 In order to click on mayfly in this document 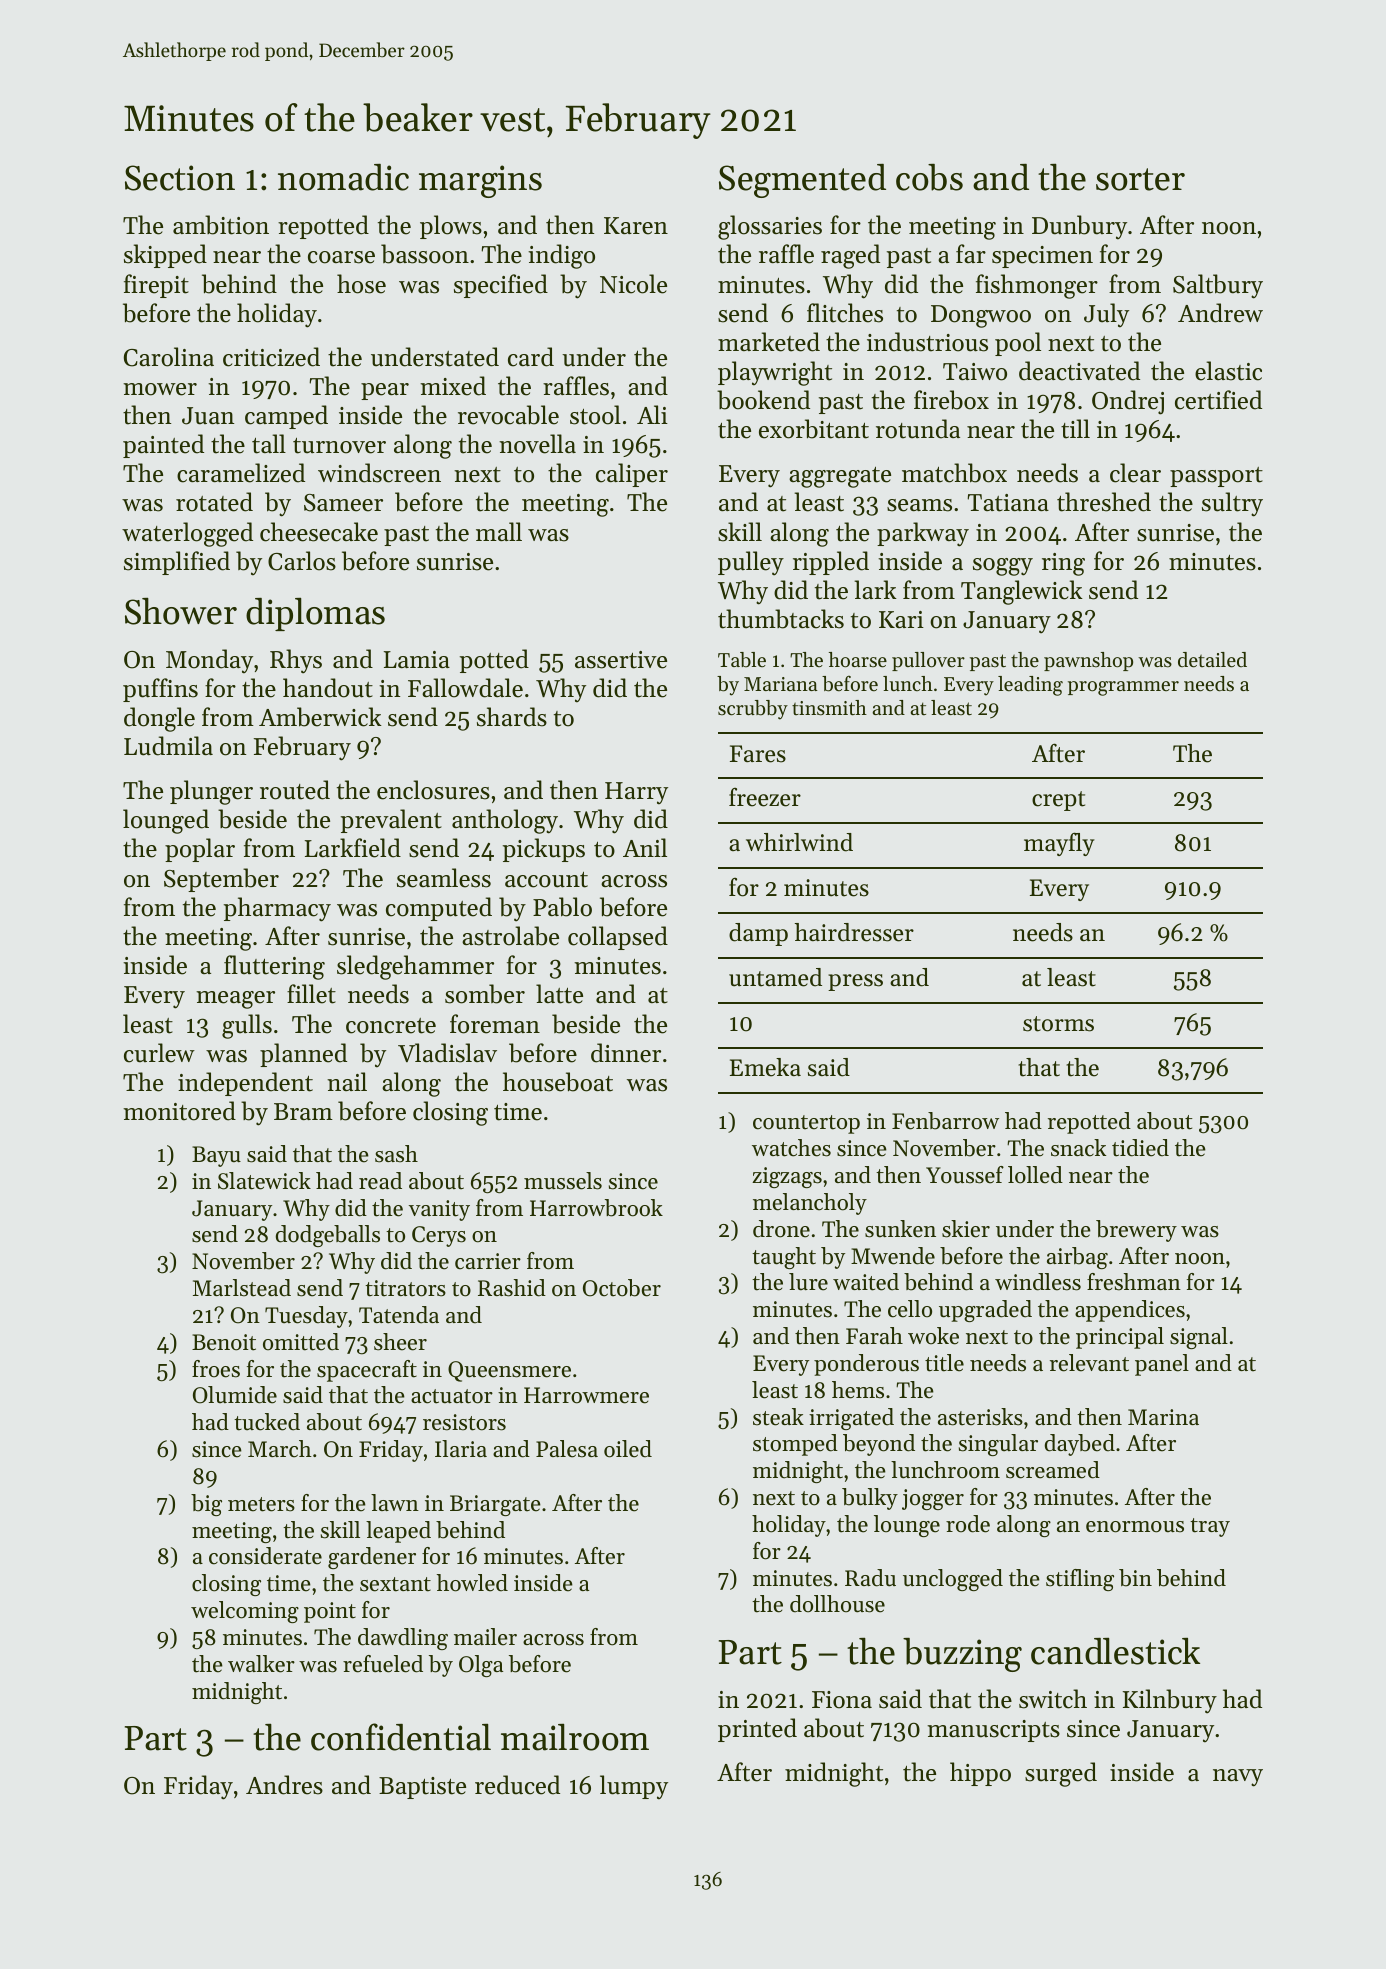, I will do `click(1059, 844)`.
